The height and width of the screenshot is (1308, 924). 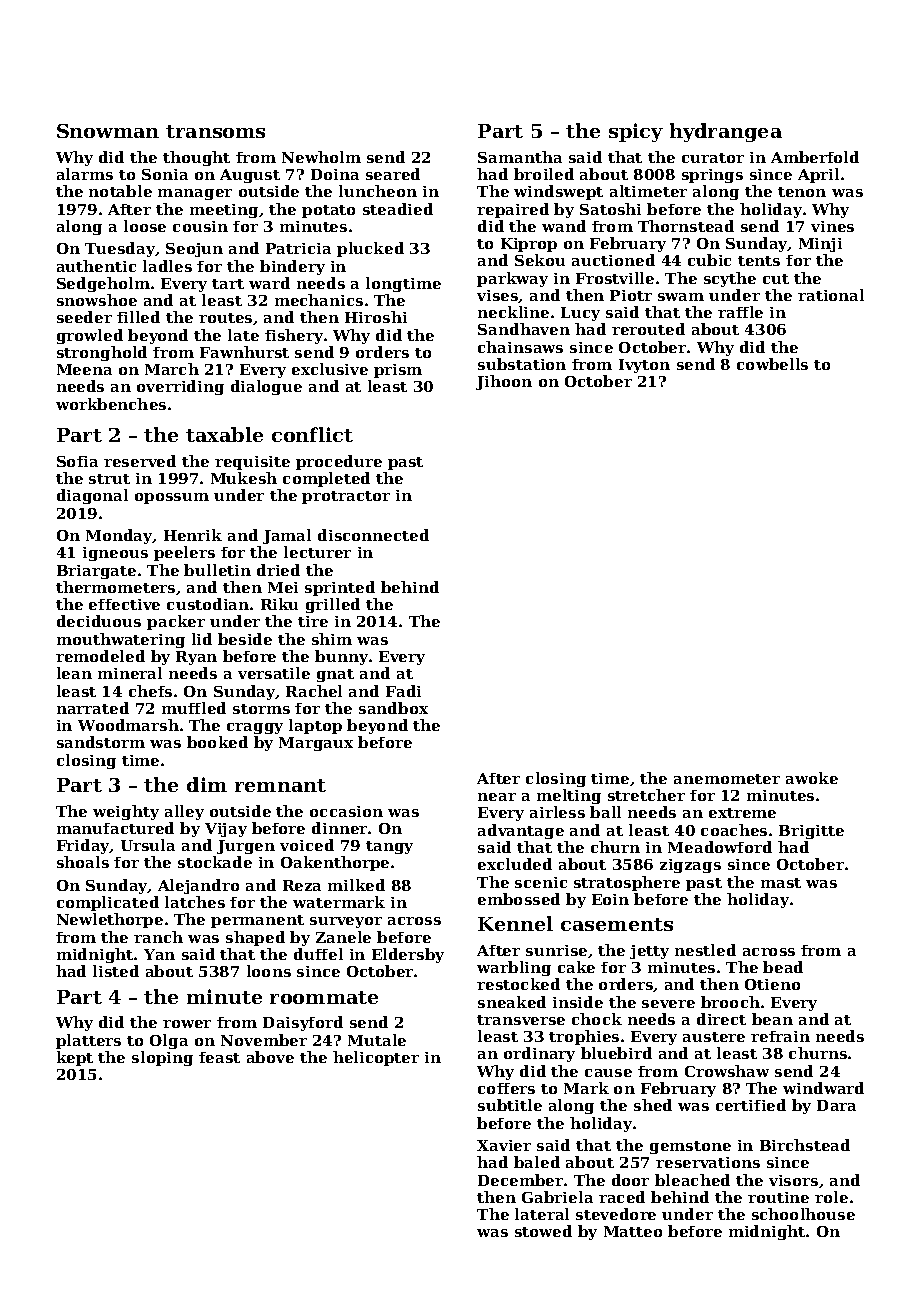 What do you see at coordinates (815, 157) in the screenshot?
I see `Amberfold` at bounding box center [815, 157].
